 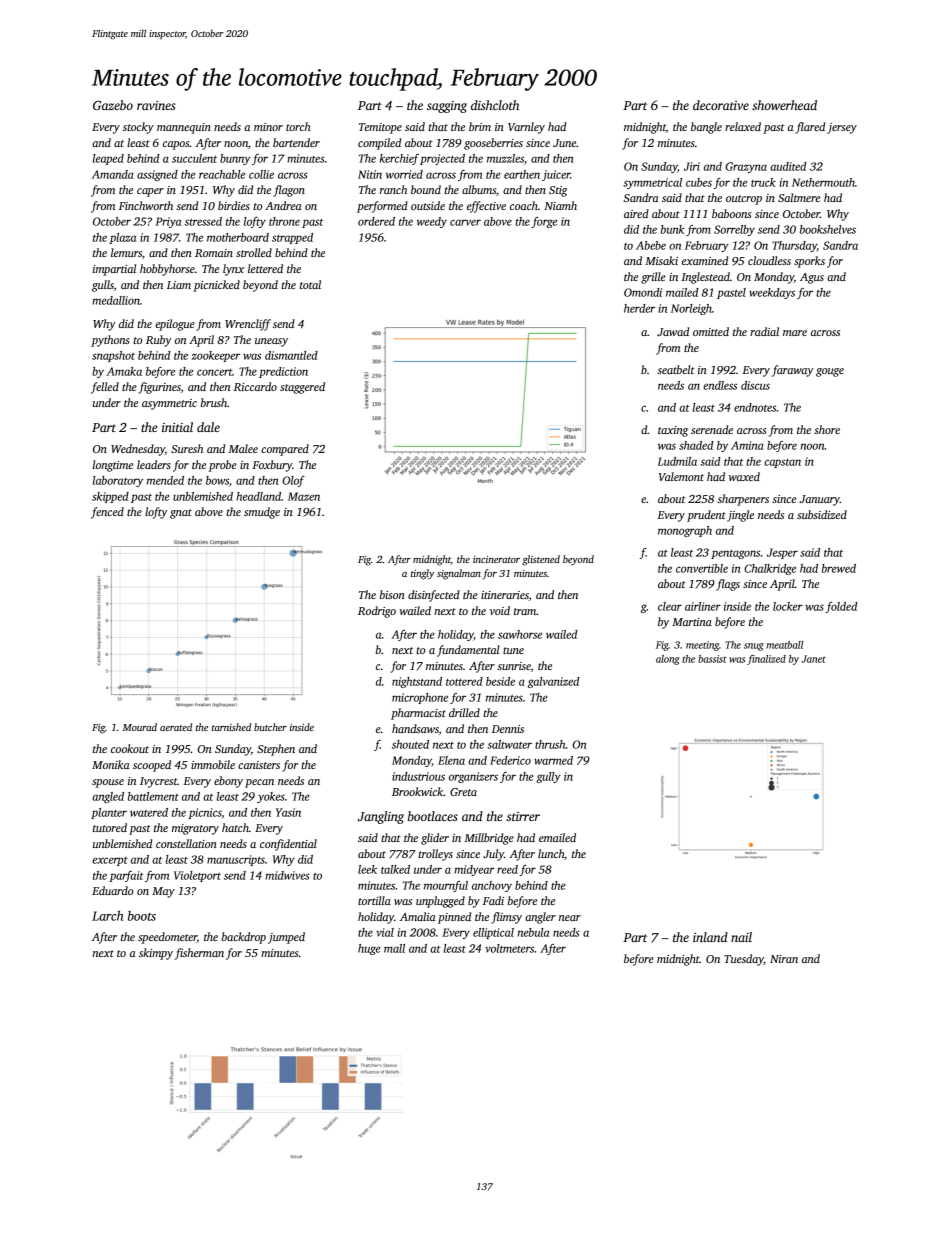 What do you see at coordinates (721, 105) in the page?
I see `decorative` at bounding box center [721, 105].
